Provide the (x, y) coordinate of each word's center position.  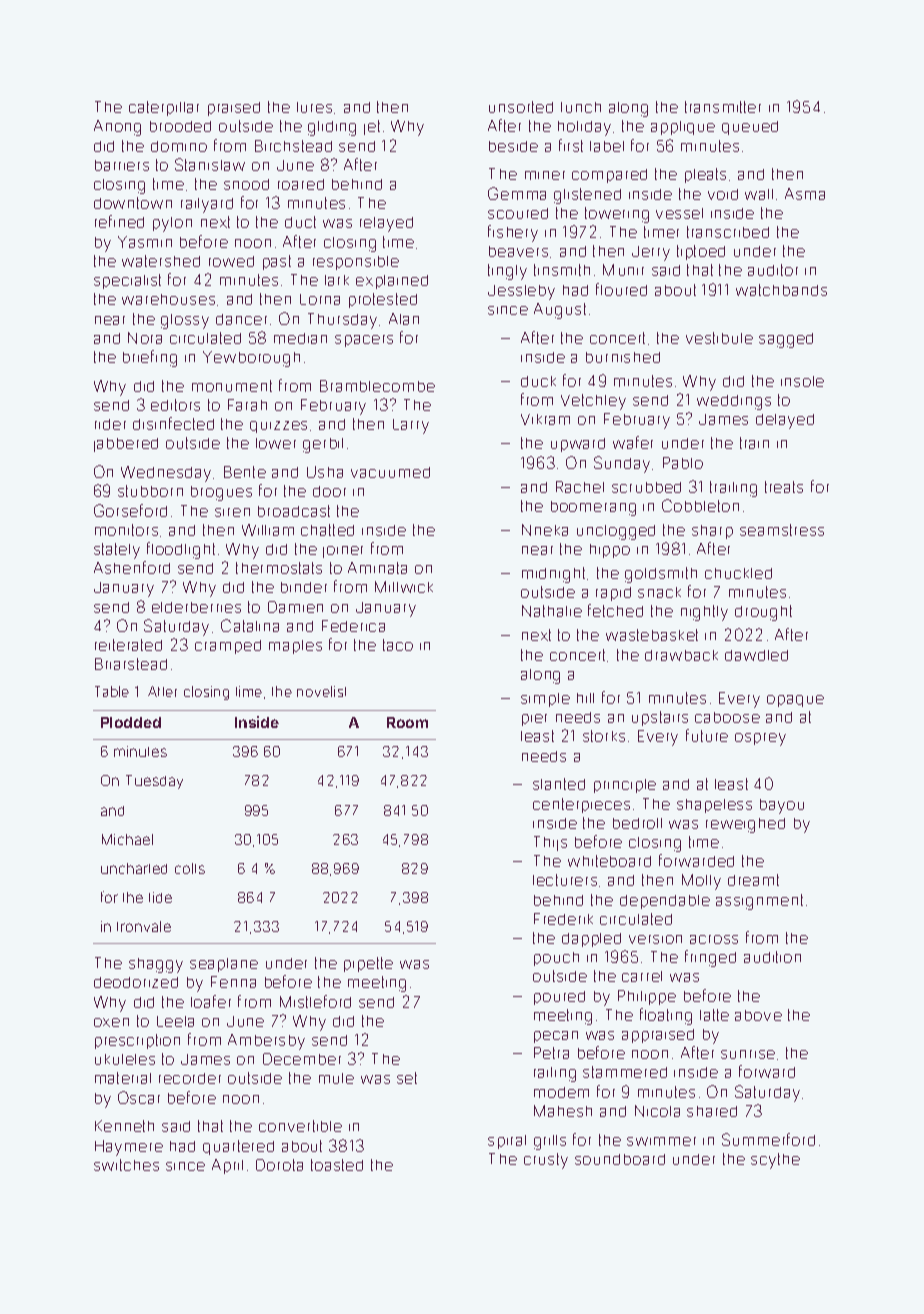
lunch (581, 107)
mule (336, 1078)
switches (126, 1165)
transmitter (723, 107)
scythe (775, 1161)
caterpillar (164, 108)
